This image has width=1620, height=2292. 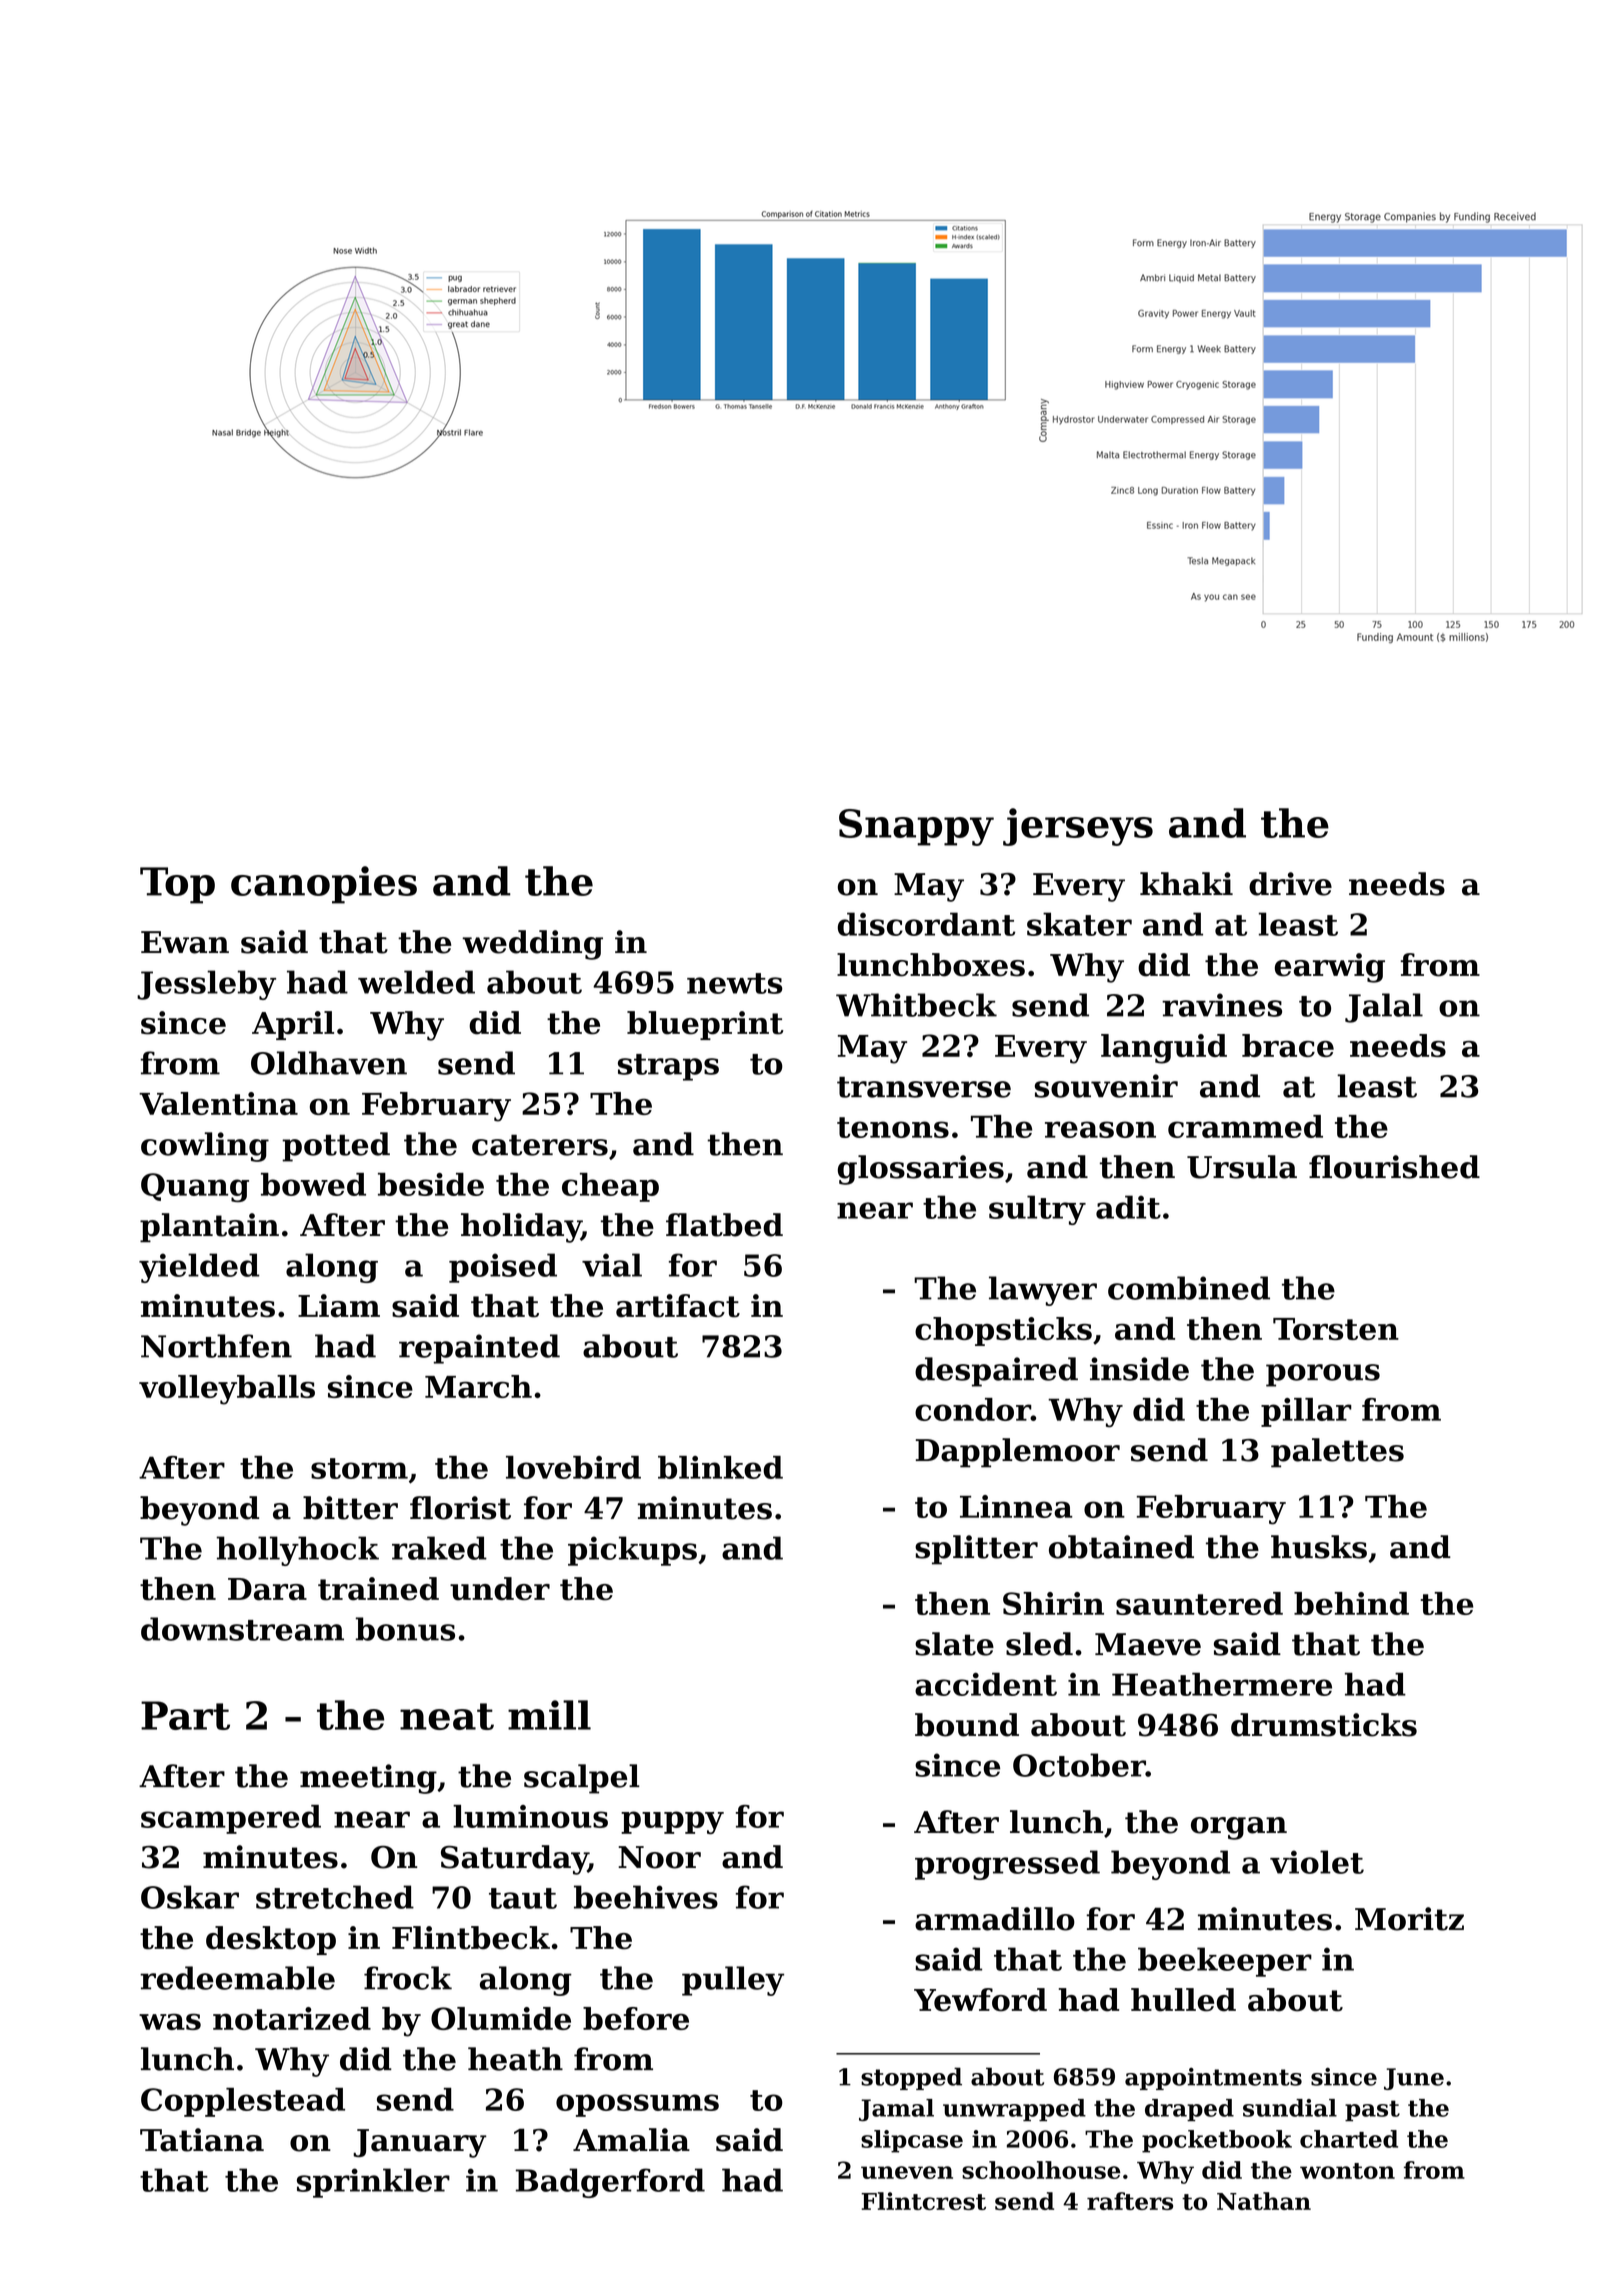 I want to click on Snappy, so click(x=916, y=827).
